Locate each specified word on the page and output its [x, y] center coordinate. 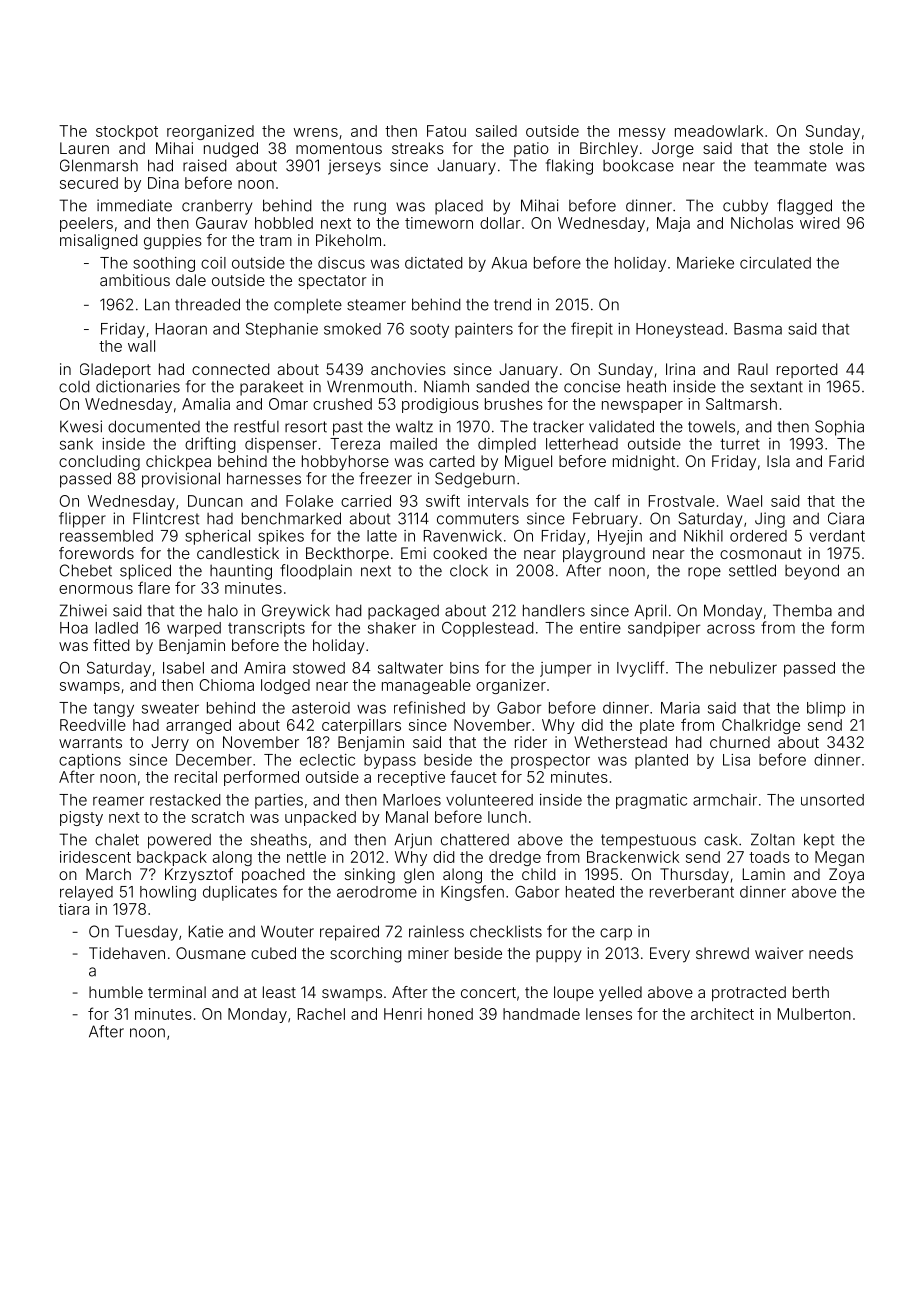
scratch [218, 817]
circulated [775, 263]
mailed [413, 444]
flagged [804, 207]
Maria [680, 708]
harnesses [264, 478]
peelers [86, 224]
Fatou [446, 131]
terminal [177, 992]
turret [740, 444]
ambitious [135, 280]
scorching [366, 955]
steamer [376, 305]
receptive [411, 778]
